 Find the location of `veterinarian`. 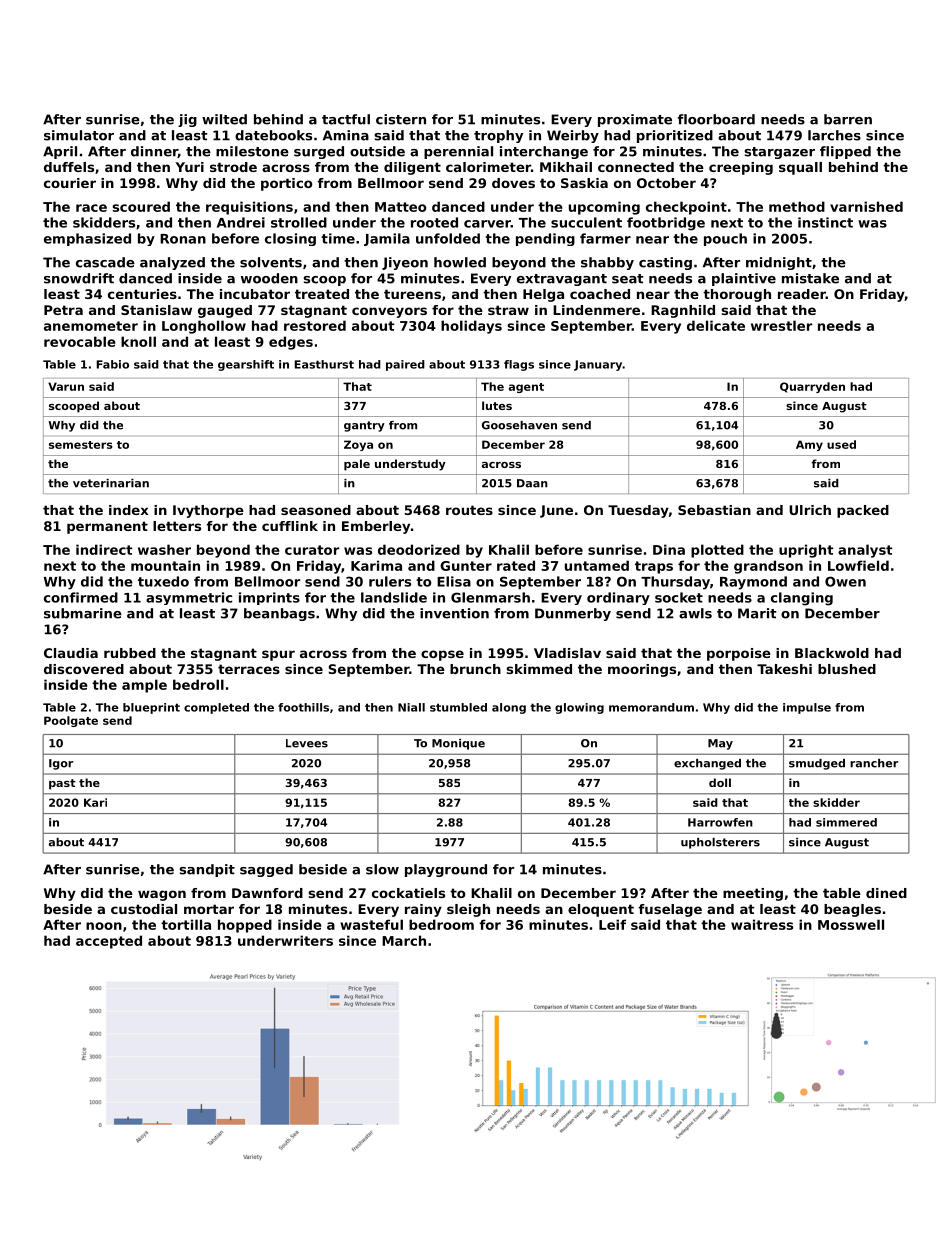

veterinarian is located at coordinates (111, 483).
